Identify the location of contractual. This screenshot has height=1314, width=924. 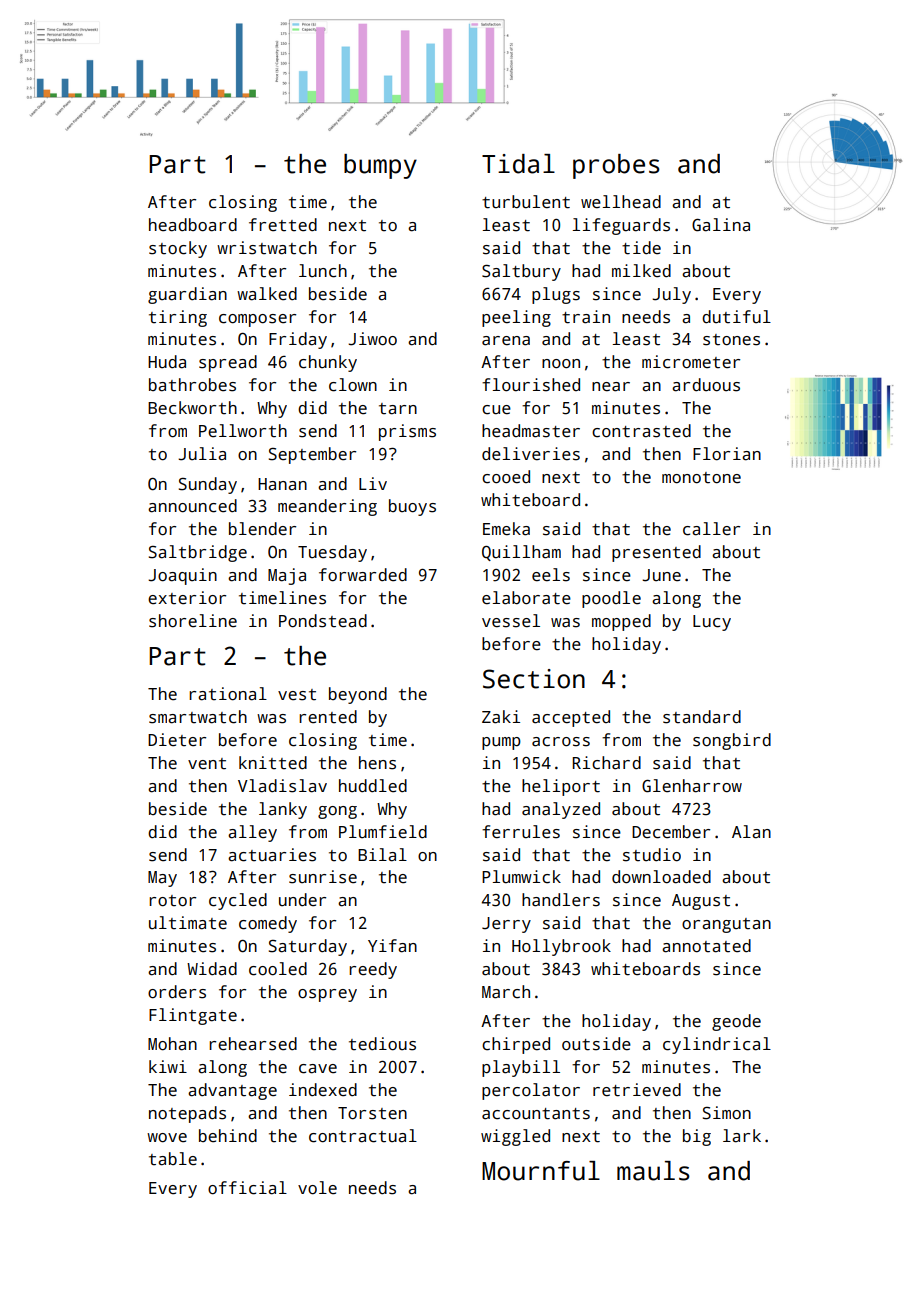
(363, 1136).
